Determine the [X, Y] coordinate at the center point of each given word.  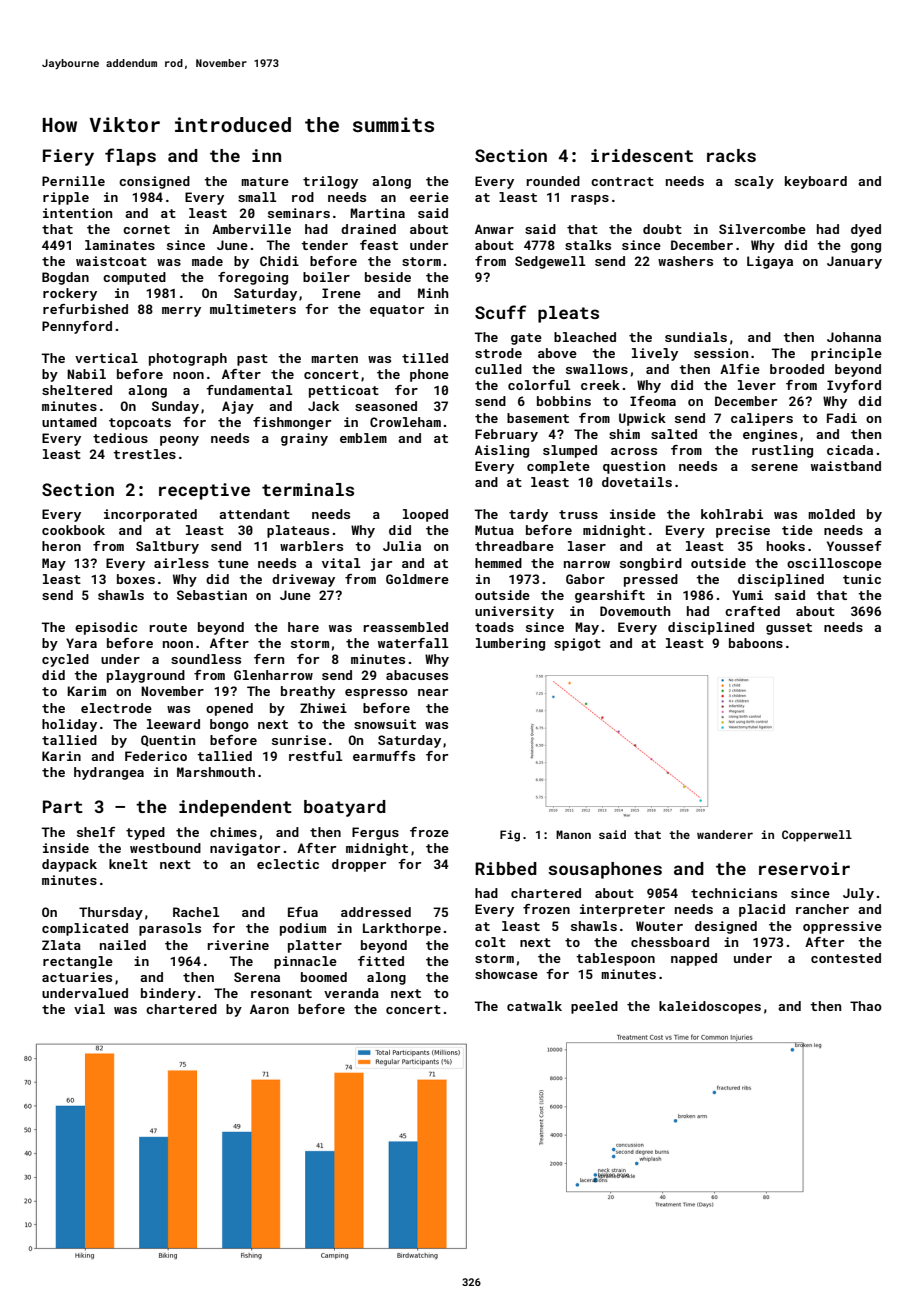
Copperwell [817, 836]
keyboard [816, 182]
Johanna [854, 337]
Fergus [375, 833]
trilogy [330, 182]
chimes [233, 832]
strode [498, 353]
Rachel [196, 912]
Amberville [251, 229]
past [252, 360]
